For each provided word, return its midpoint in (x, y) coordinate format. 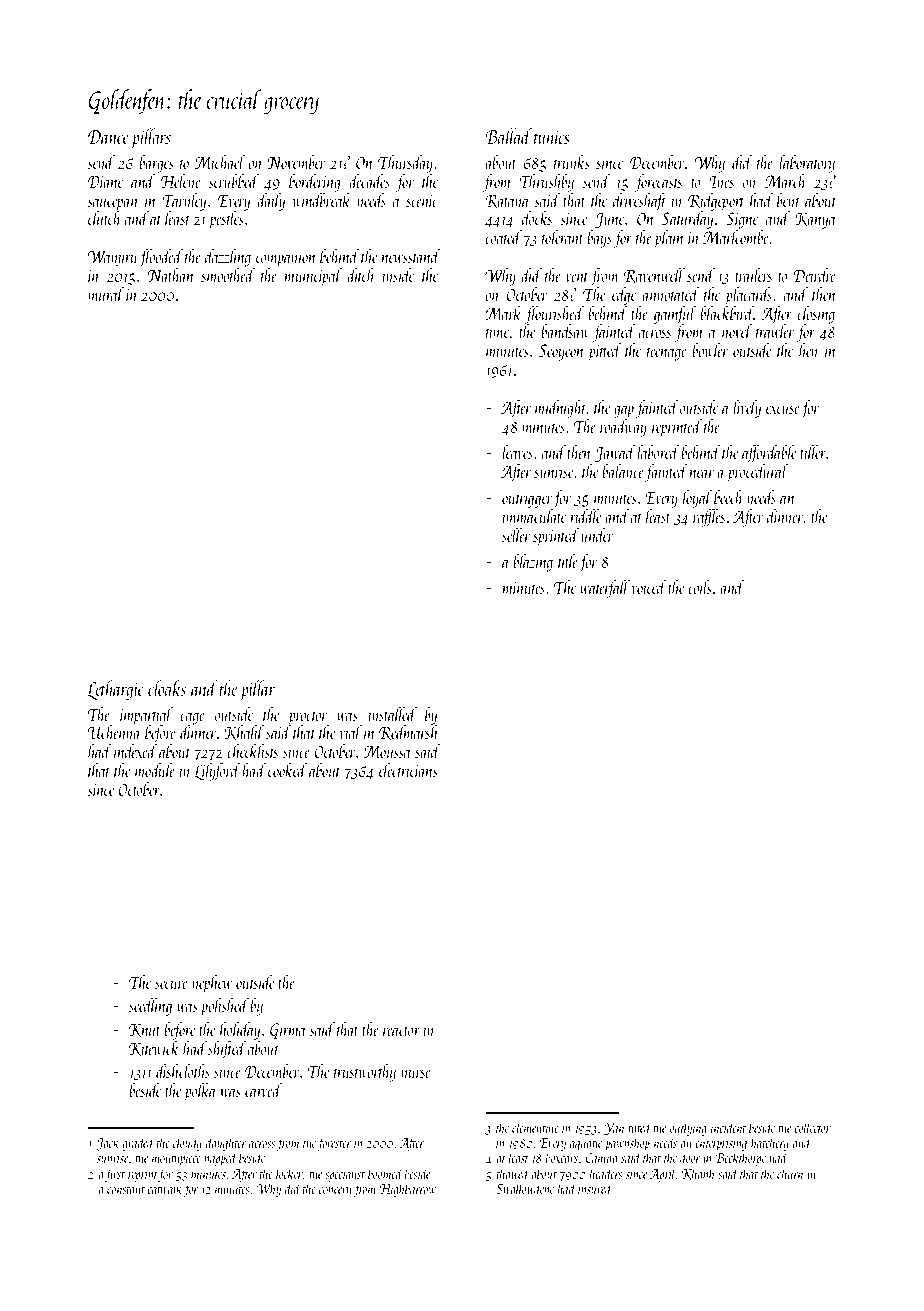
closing (816, 315)
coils (700, 587)
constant (126, 1190)
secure (171, 984)
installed (392, 714)
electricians (408, 770)
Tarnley (184, 202)
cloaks (167, 688)
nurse (416, 1073)
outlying (688, 1128)
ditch (361, 275)
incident (728, 1127)
